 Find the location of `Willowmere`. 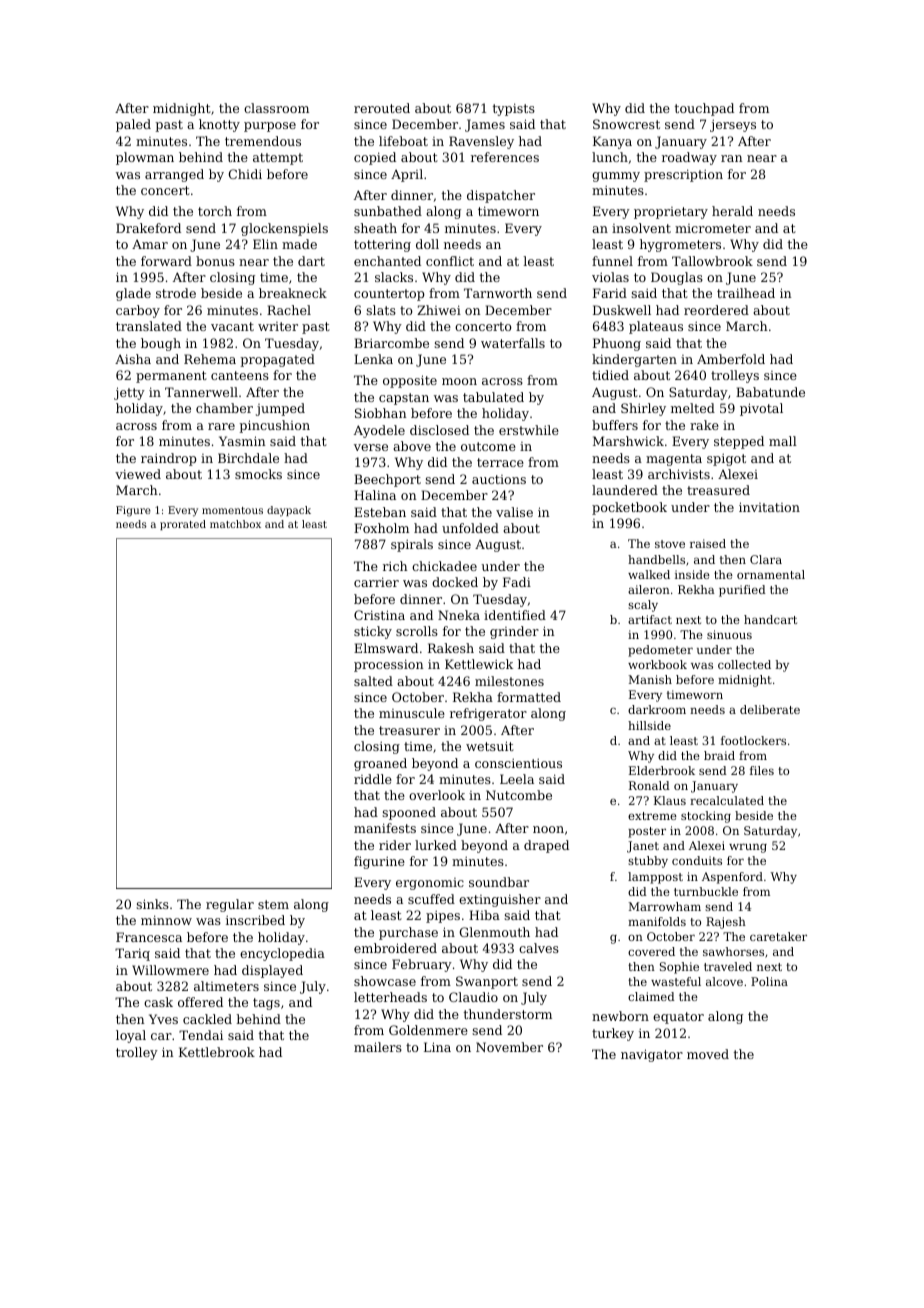

Willowmere is located at coordinates (170, 970).
